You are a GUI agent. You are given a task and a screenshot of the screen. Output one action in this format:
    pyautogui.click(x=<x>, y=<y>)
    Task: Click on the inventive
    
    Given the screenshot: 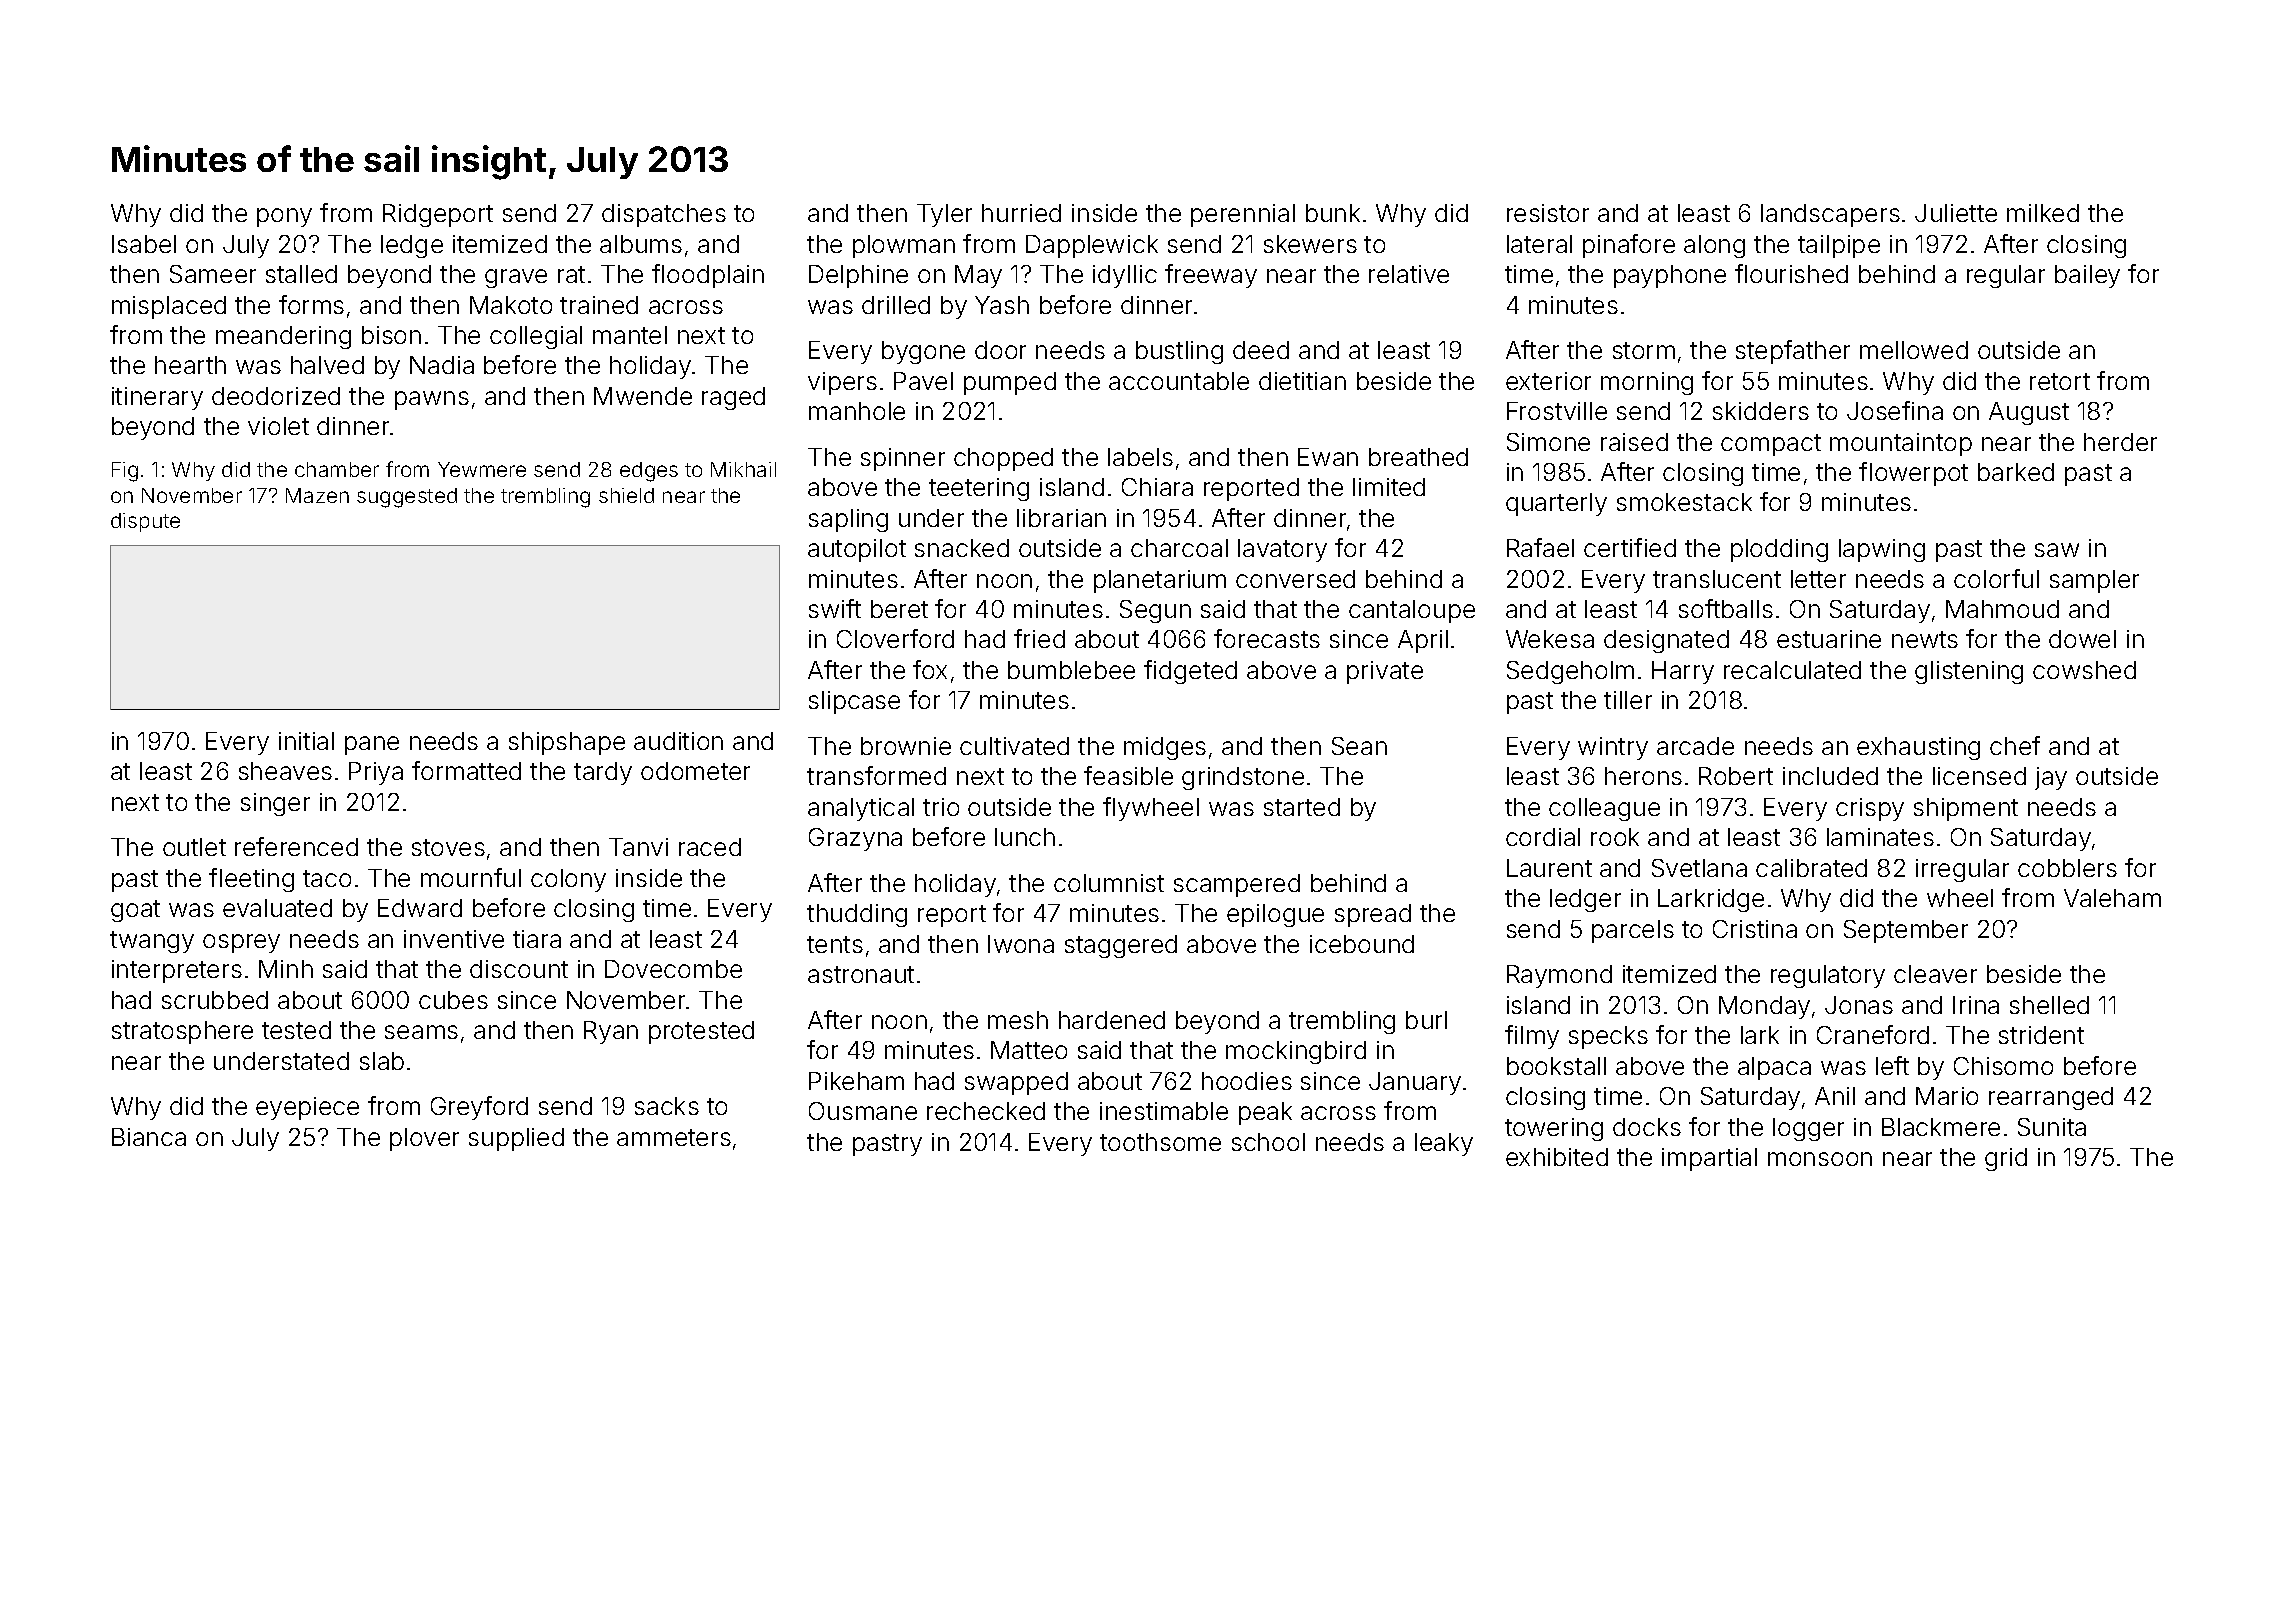 What is the action you would take?
    pyautogui.click(x=454, y=939)
